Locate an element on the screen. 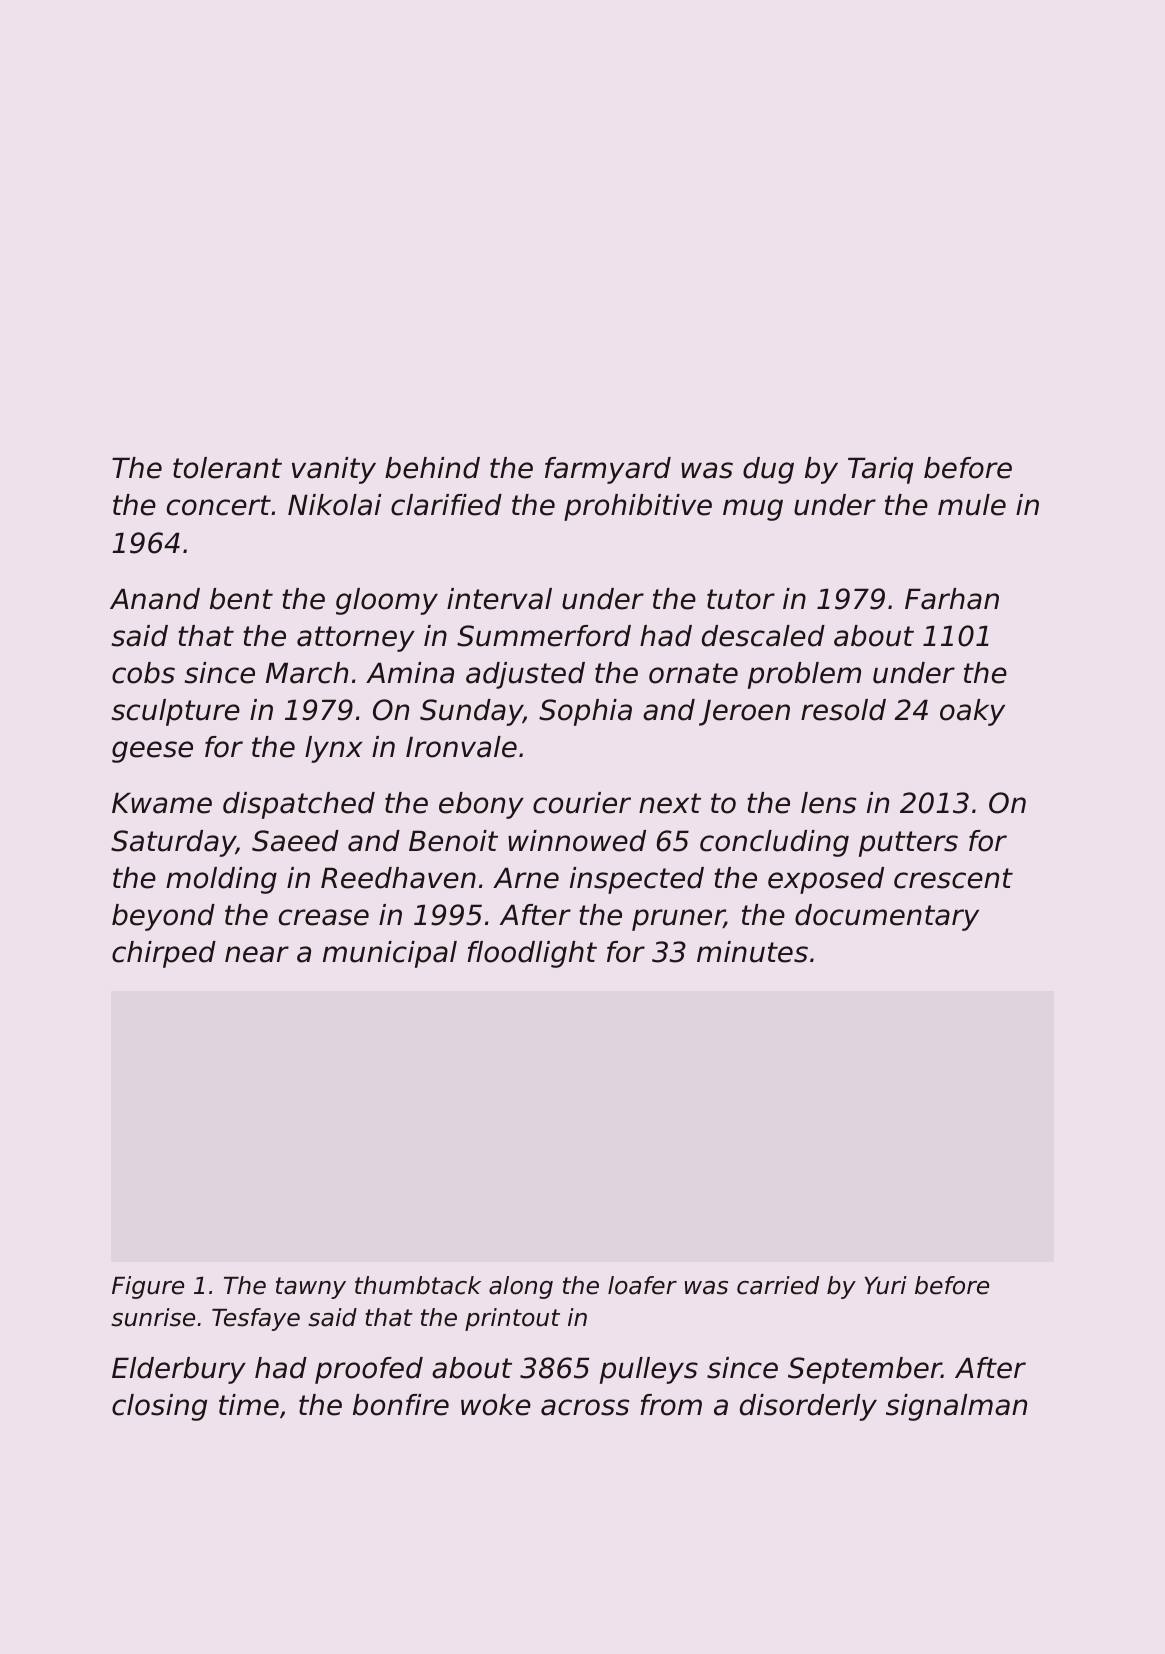 The height and width of the screenshot is (1654, 1165). documentary is located at coordinates (887, 917).
